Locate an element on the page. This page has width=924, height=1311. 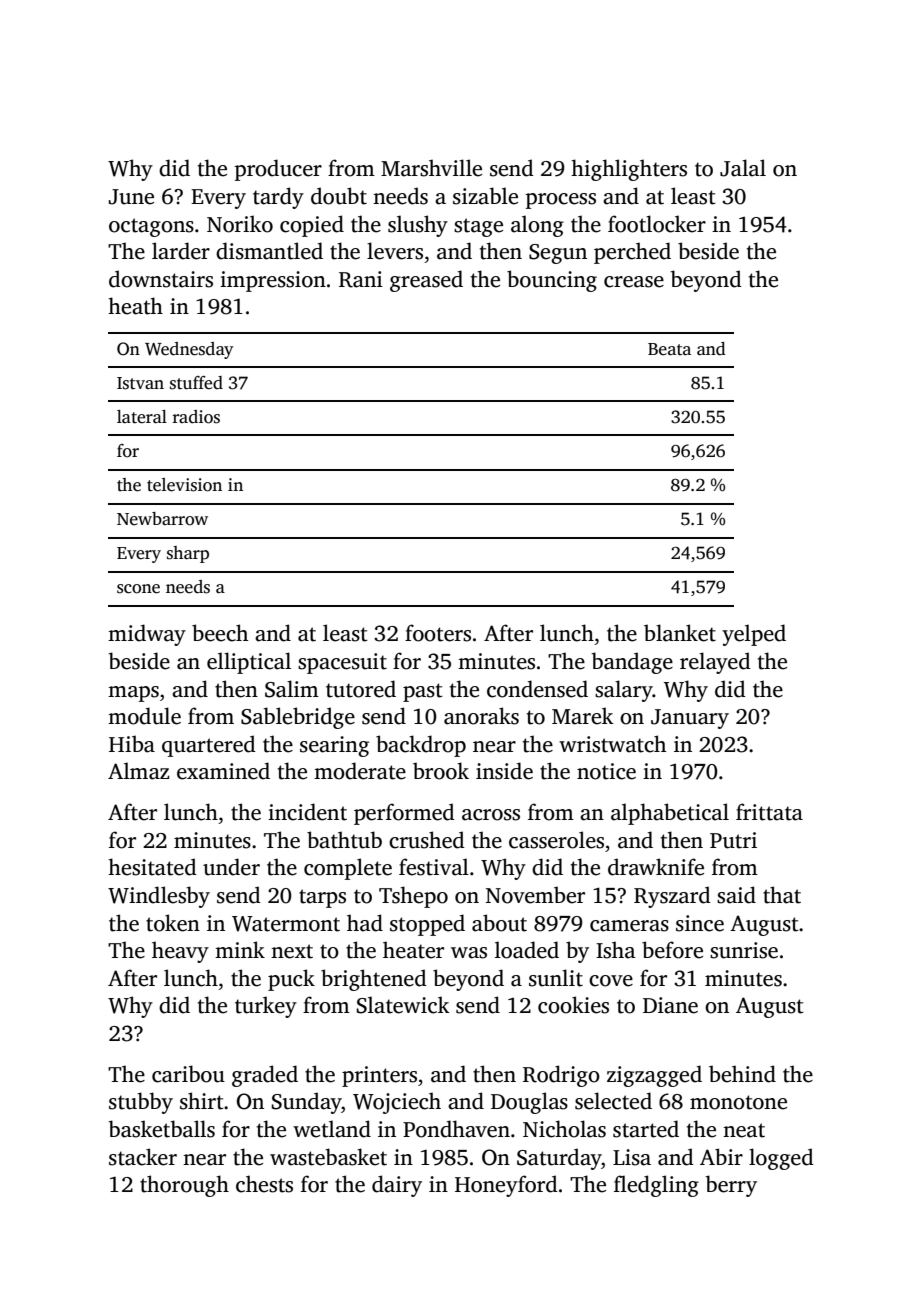
Beata is located at coordinates (669, 349).
